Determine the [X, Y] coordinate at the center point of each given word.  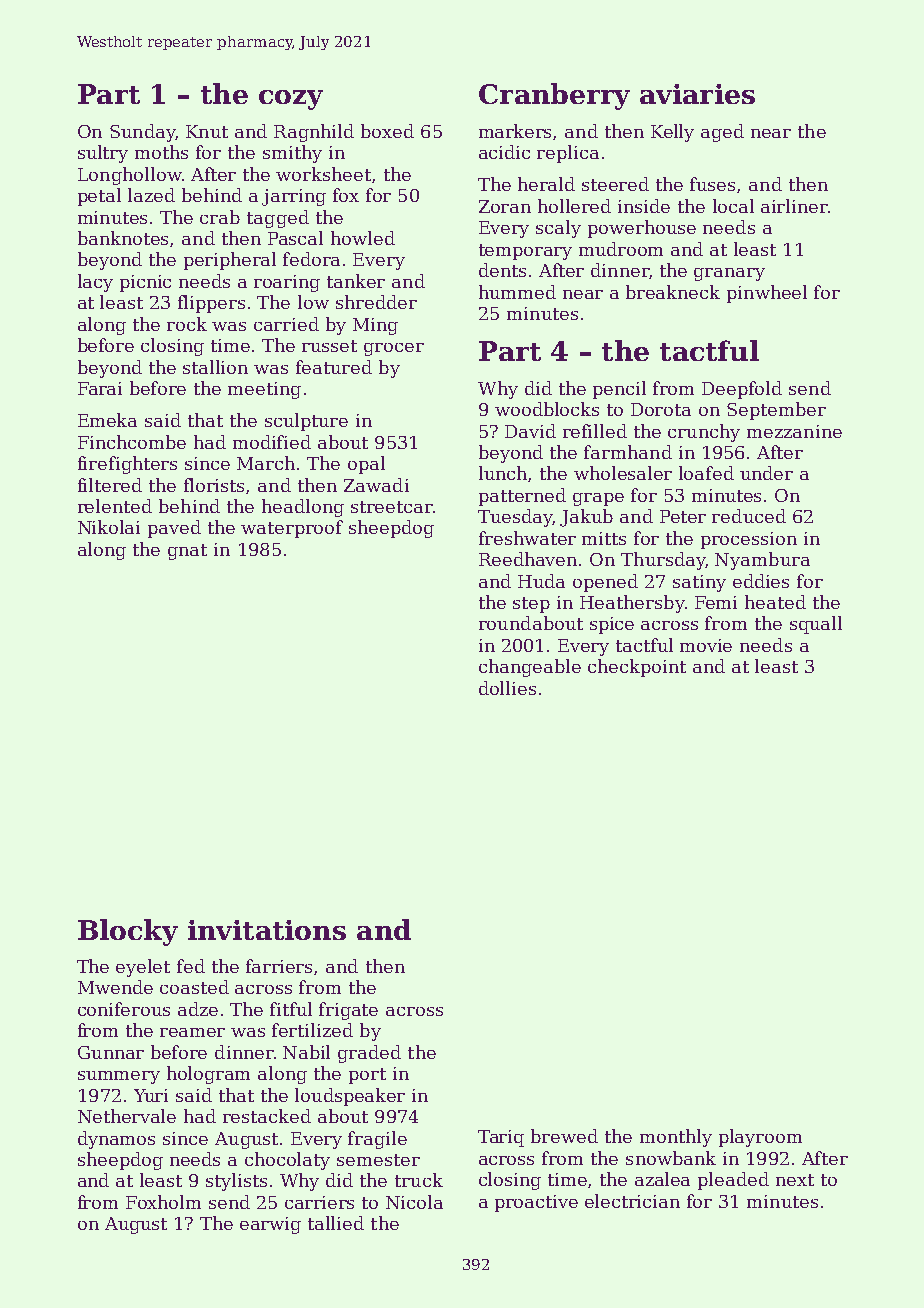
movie [706, 645]
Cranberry [554, 96]
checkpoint [637, 668]
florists [214, 485]
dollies [507, 688]
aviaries [697, 94]
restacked [267, 1116]
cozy [291, 100]
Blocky [128, 932]
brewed [564, 1136]
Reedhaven [528, 559]
